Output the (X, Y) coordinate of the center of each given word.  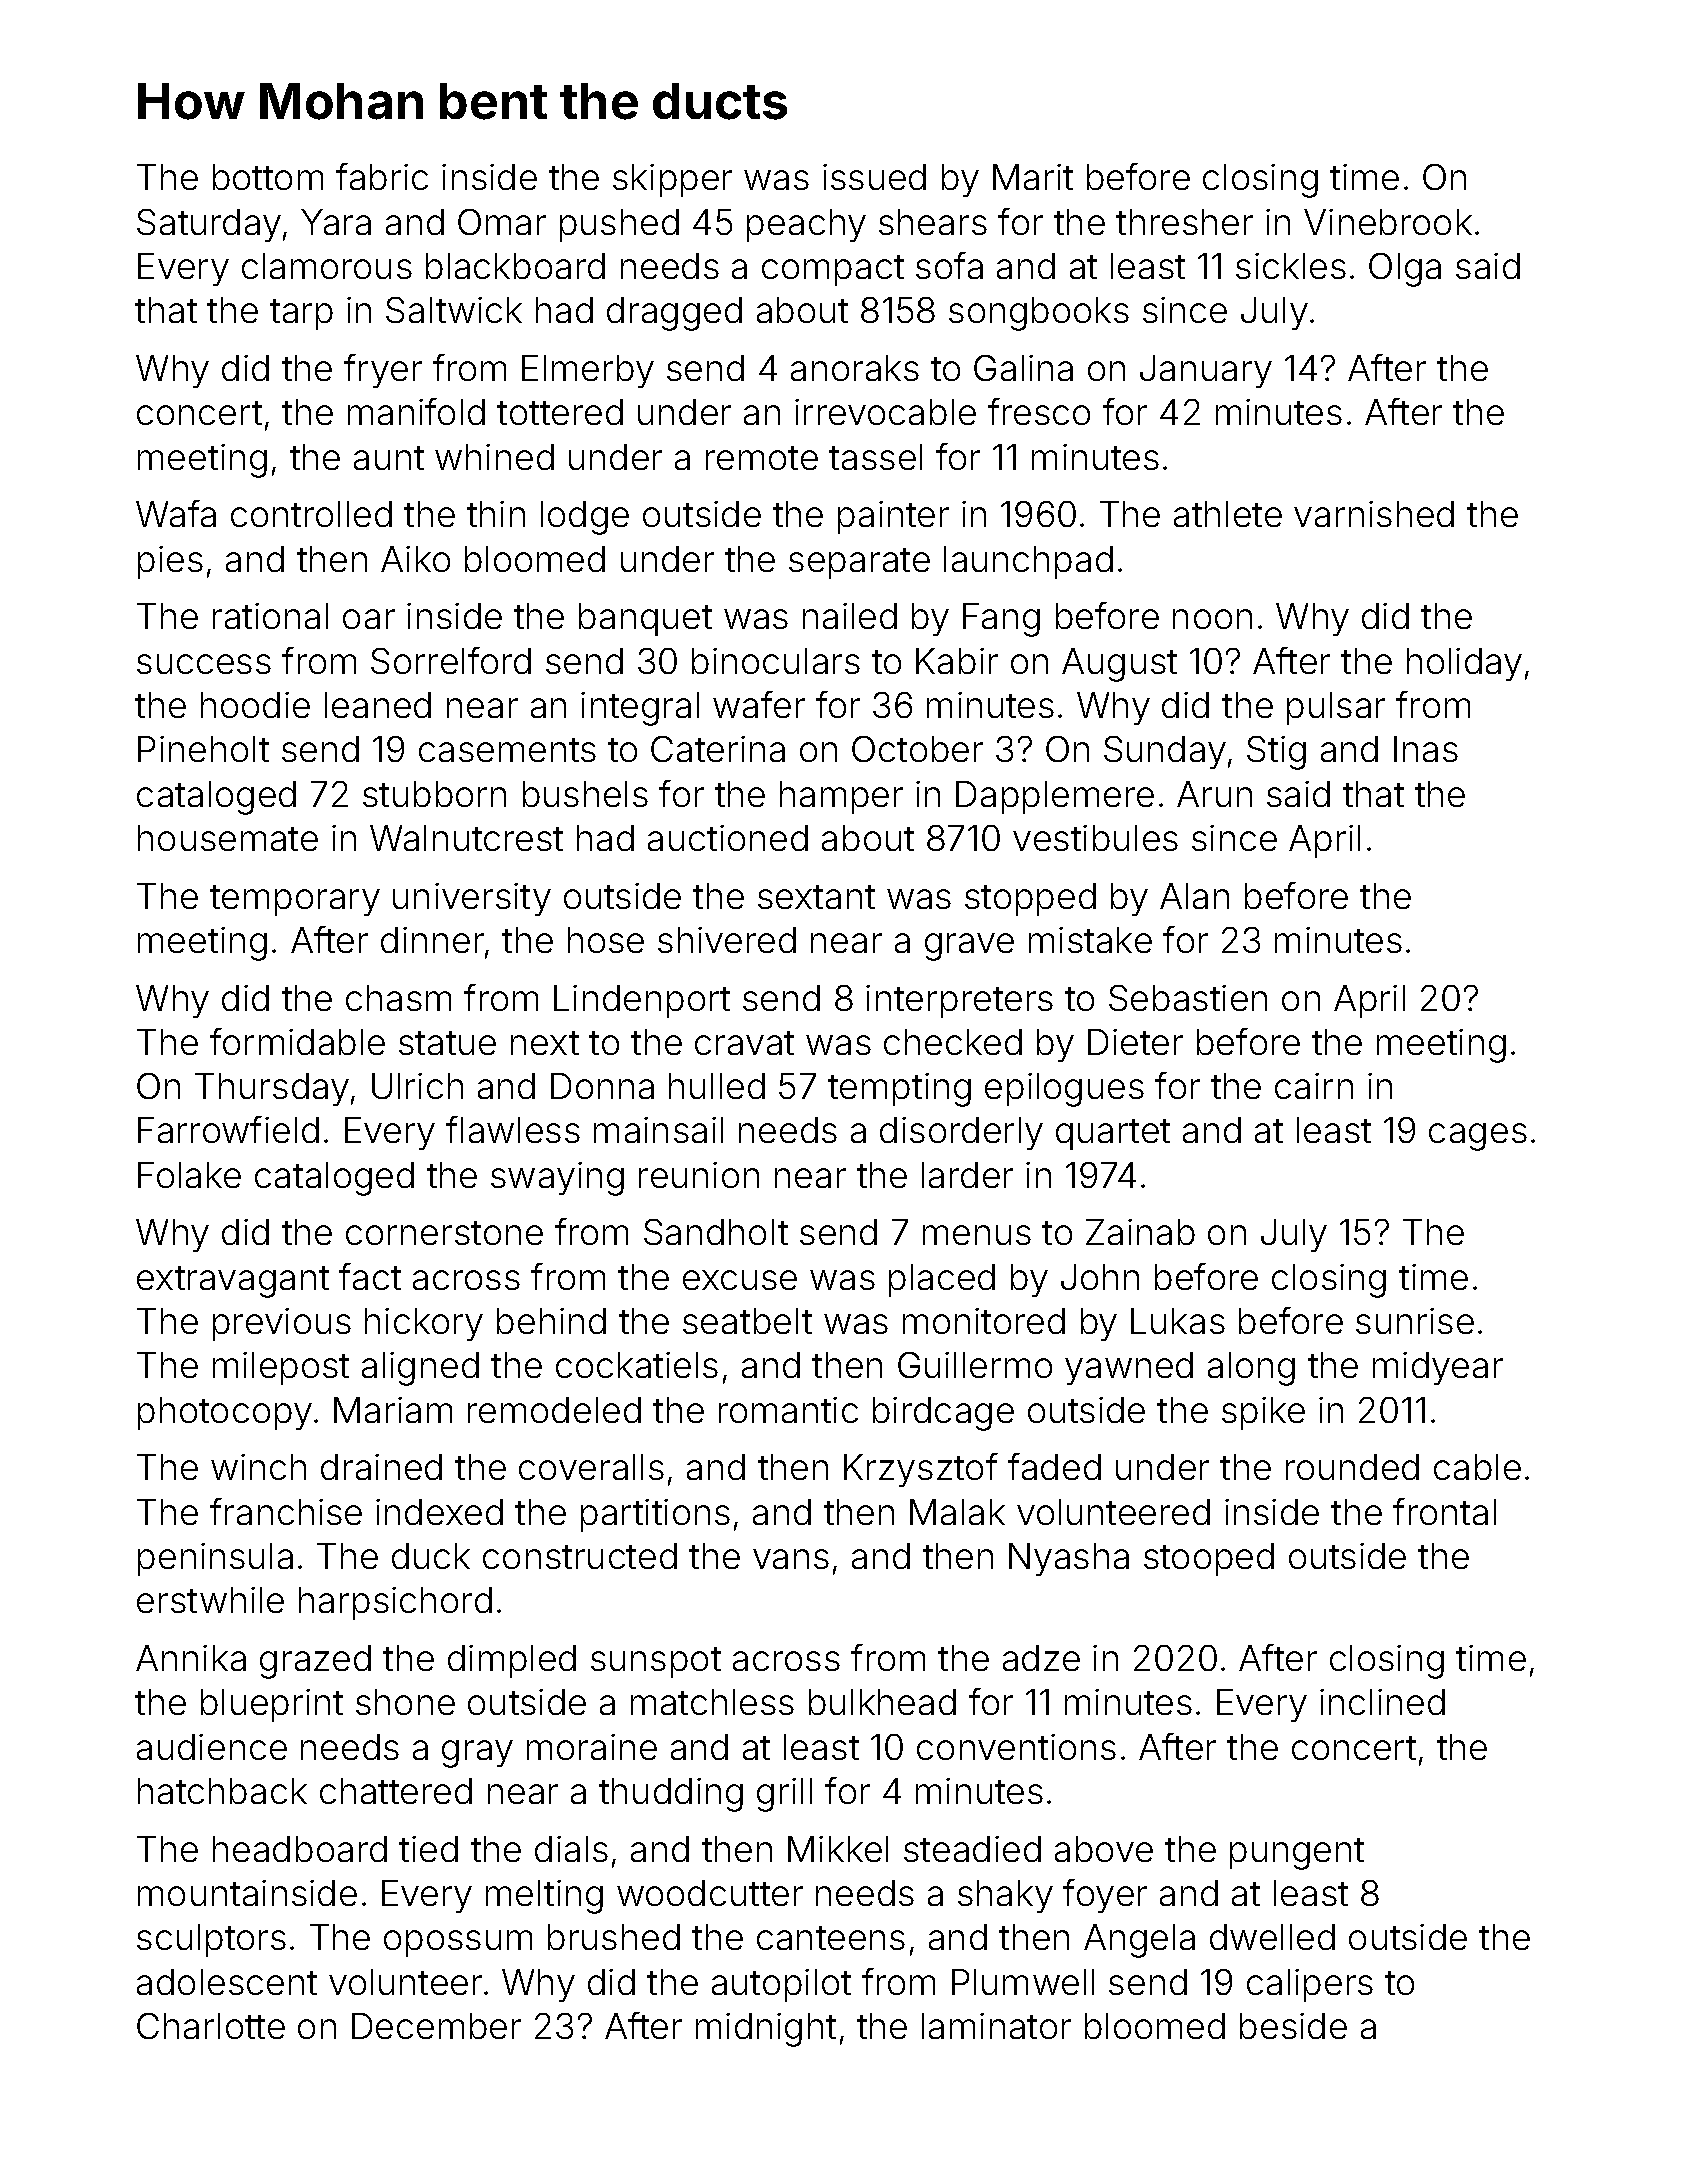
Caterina (718, 749)
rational (270, 616)
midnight (766, 2030)
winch (258, 1467)
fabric (382, 176)
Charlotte (211, 2026)
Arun (1214, 794)
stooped (1209, 1559)
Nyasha (1069, 1559)
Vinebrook (1388, 222)
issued (874, 177)
